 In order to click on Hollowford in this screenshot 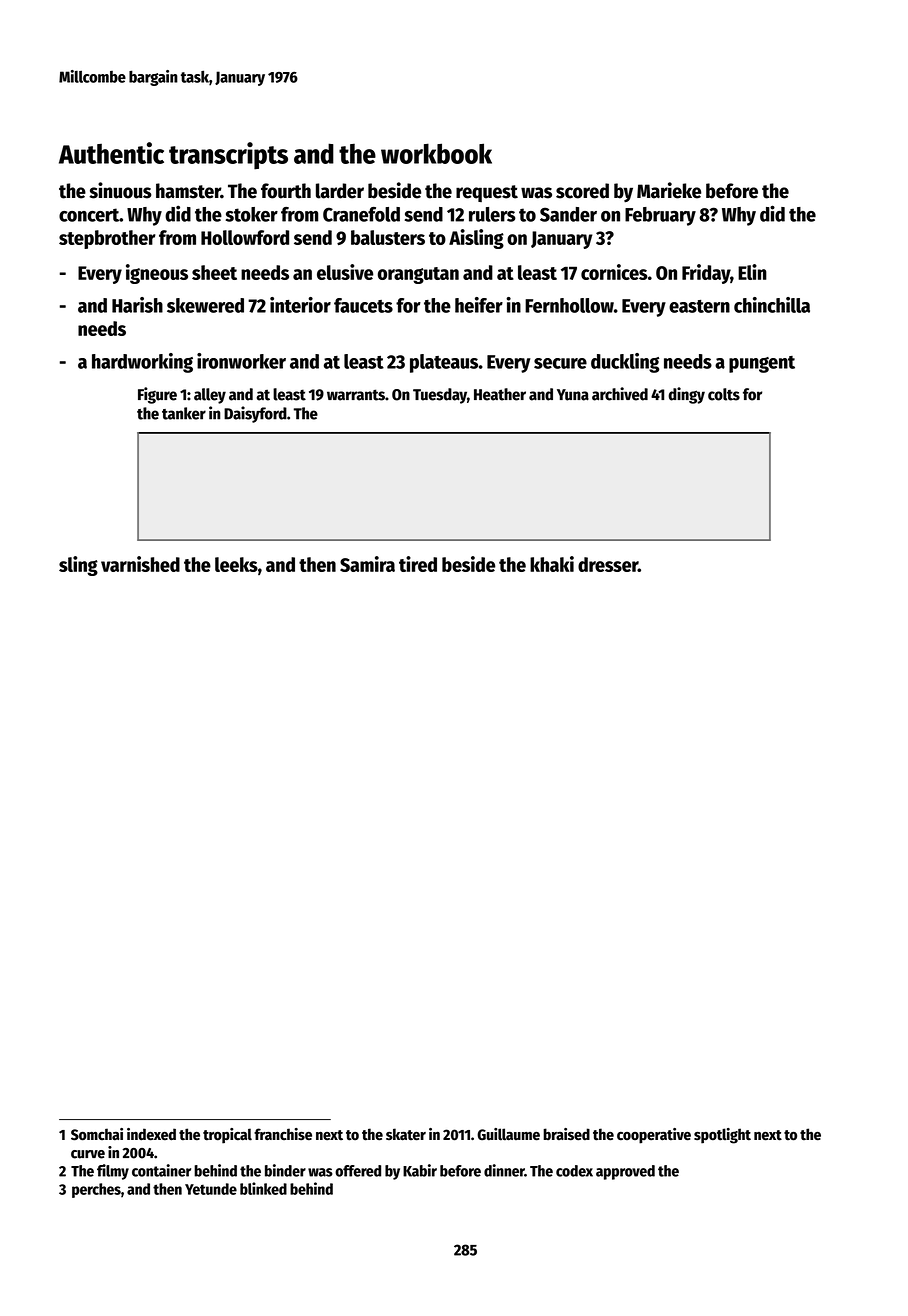, I will do `click(245, 237)`.
